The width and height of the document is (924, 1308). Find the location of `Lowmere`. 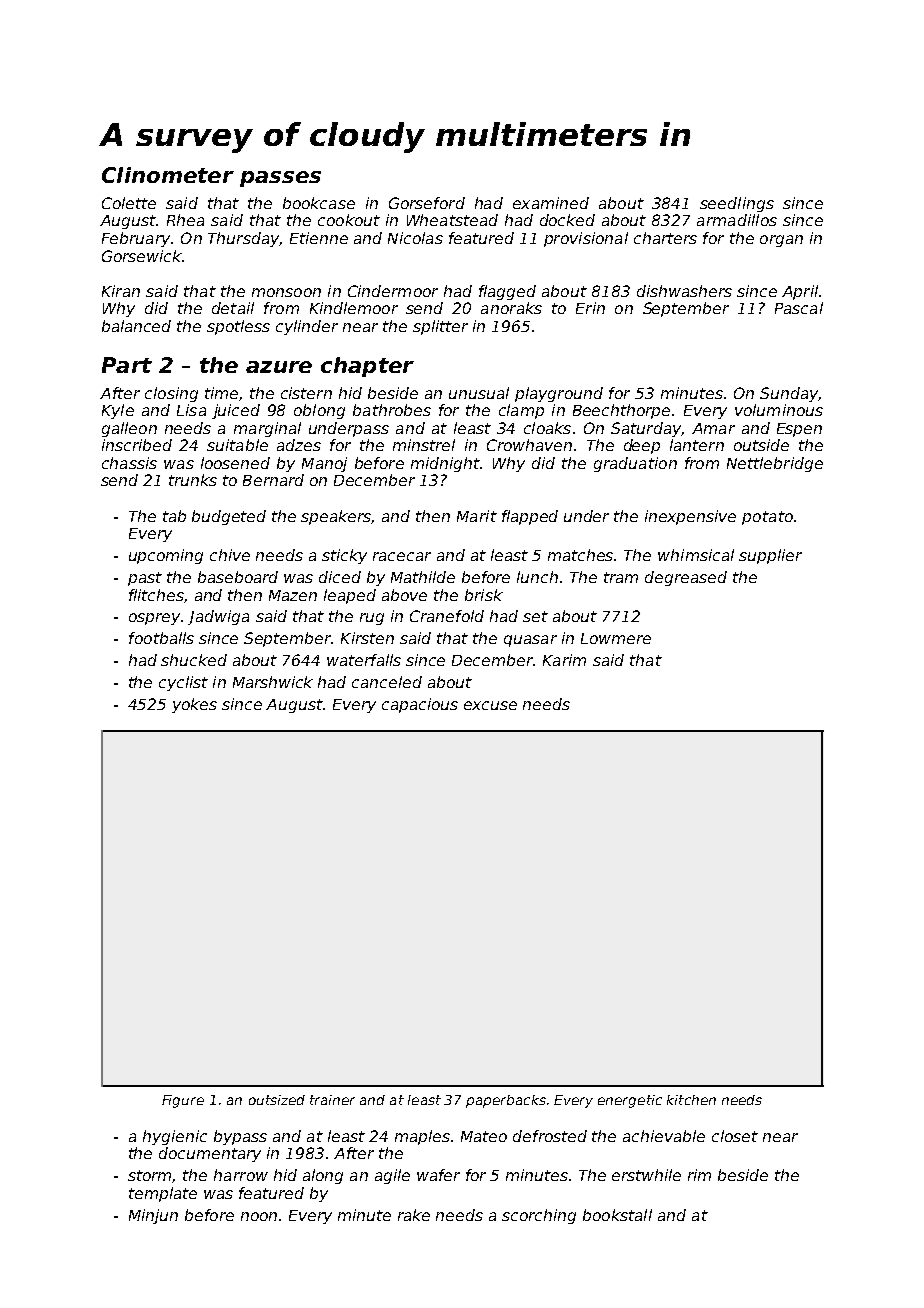

Lowmere is located at coordinates (616, 638).
